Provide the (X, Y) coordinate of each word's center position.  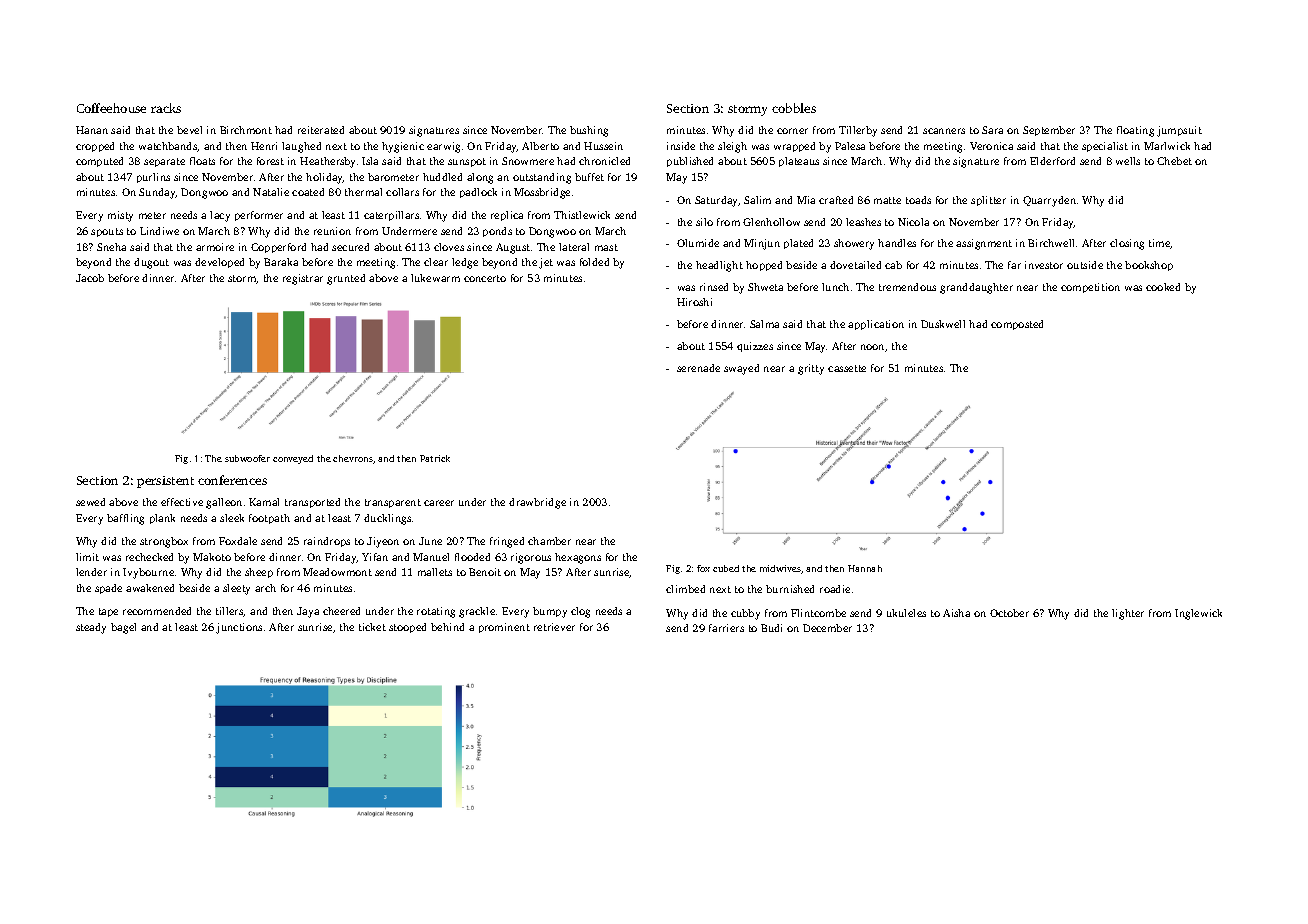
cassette (847, 368)
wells (1128, 161)
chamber (549, 541)
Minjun (762, 244)
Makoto (212, 557)
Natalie (271, 192)
